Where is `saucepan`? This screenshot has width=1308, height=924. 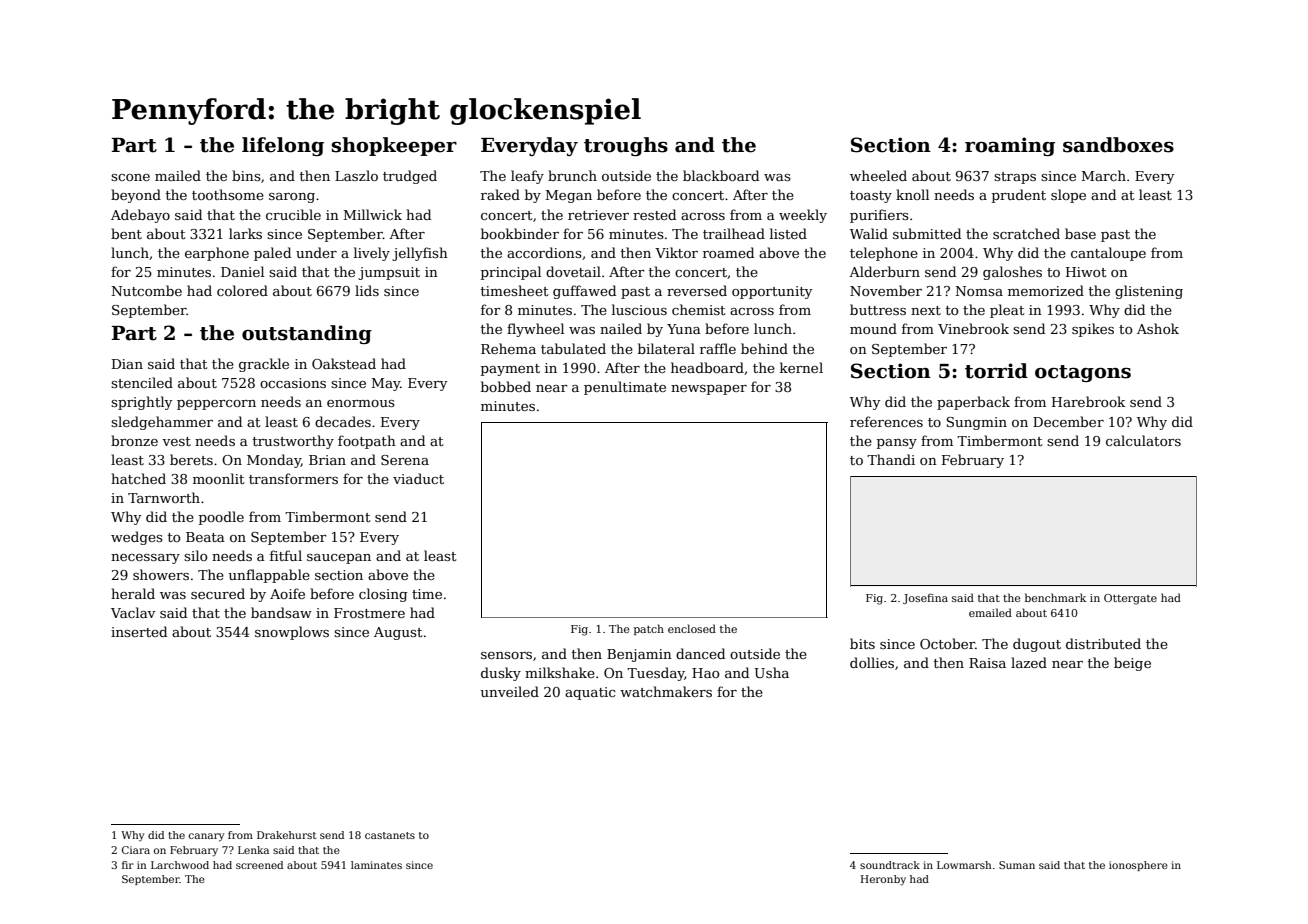 saucepan is located at coordinates (339, 559).
